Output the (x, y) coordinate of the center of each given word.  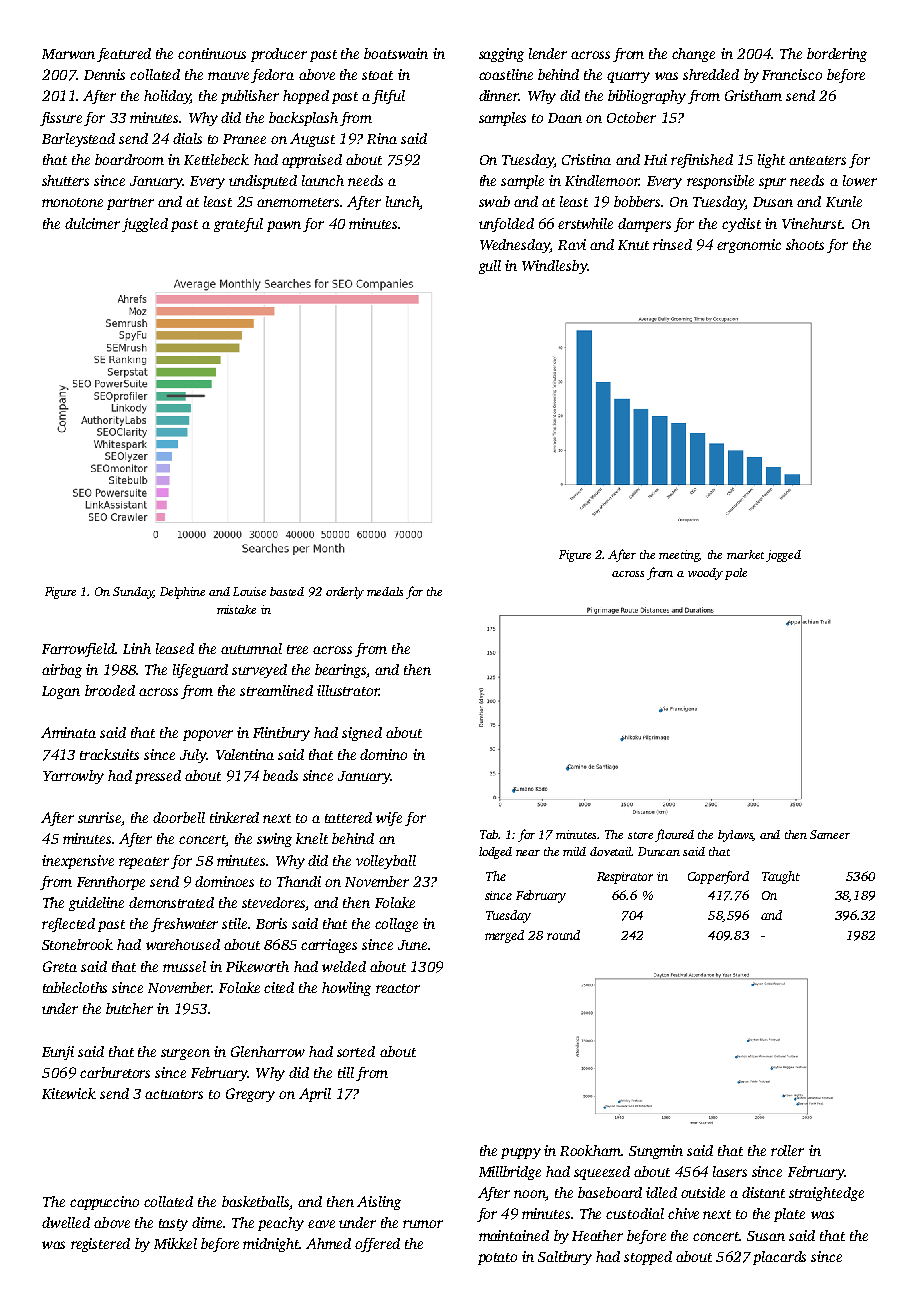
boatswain (396, 53)
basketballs (255, 1201)
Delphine (182, 593)
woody (705, 574)
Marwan (68, 54)
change (693, 55)
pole (736, 574)
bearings (340, 671)
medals (385, 591)
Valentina (245, 754)
